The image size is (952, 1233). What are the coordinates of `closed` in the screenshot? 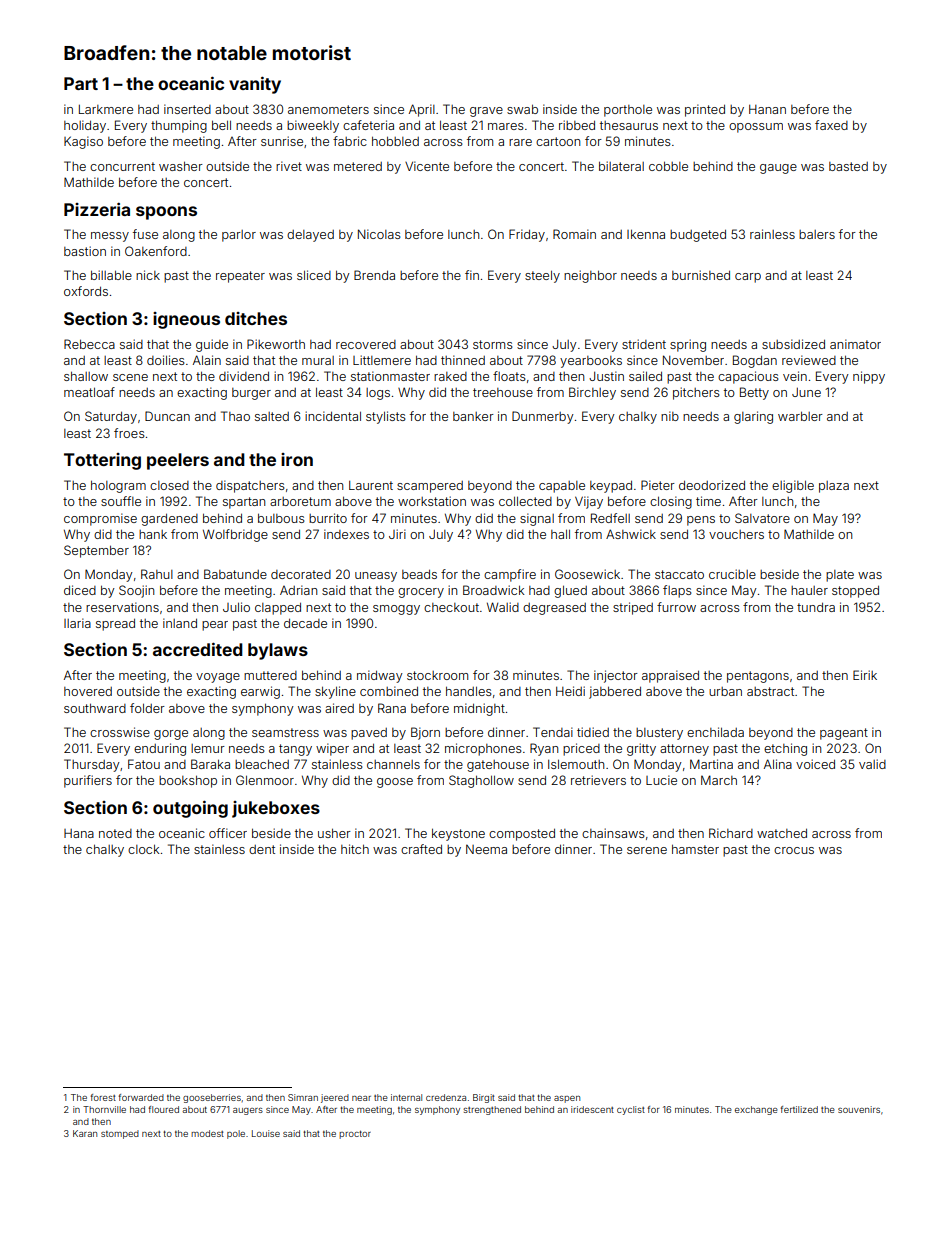 It's located at (169, 485).
